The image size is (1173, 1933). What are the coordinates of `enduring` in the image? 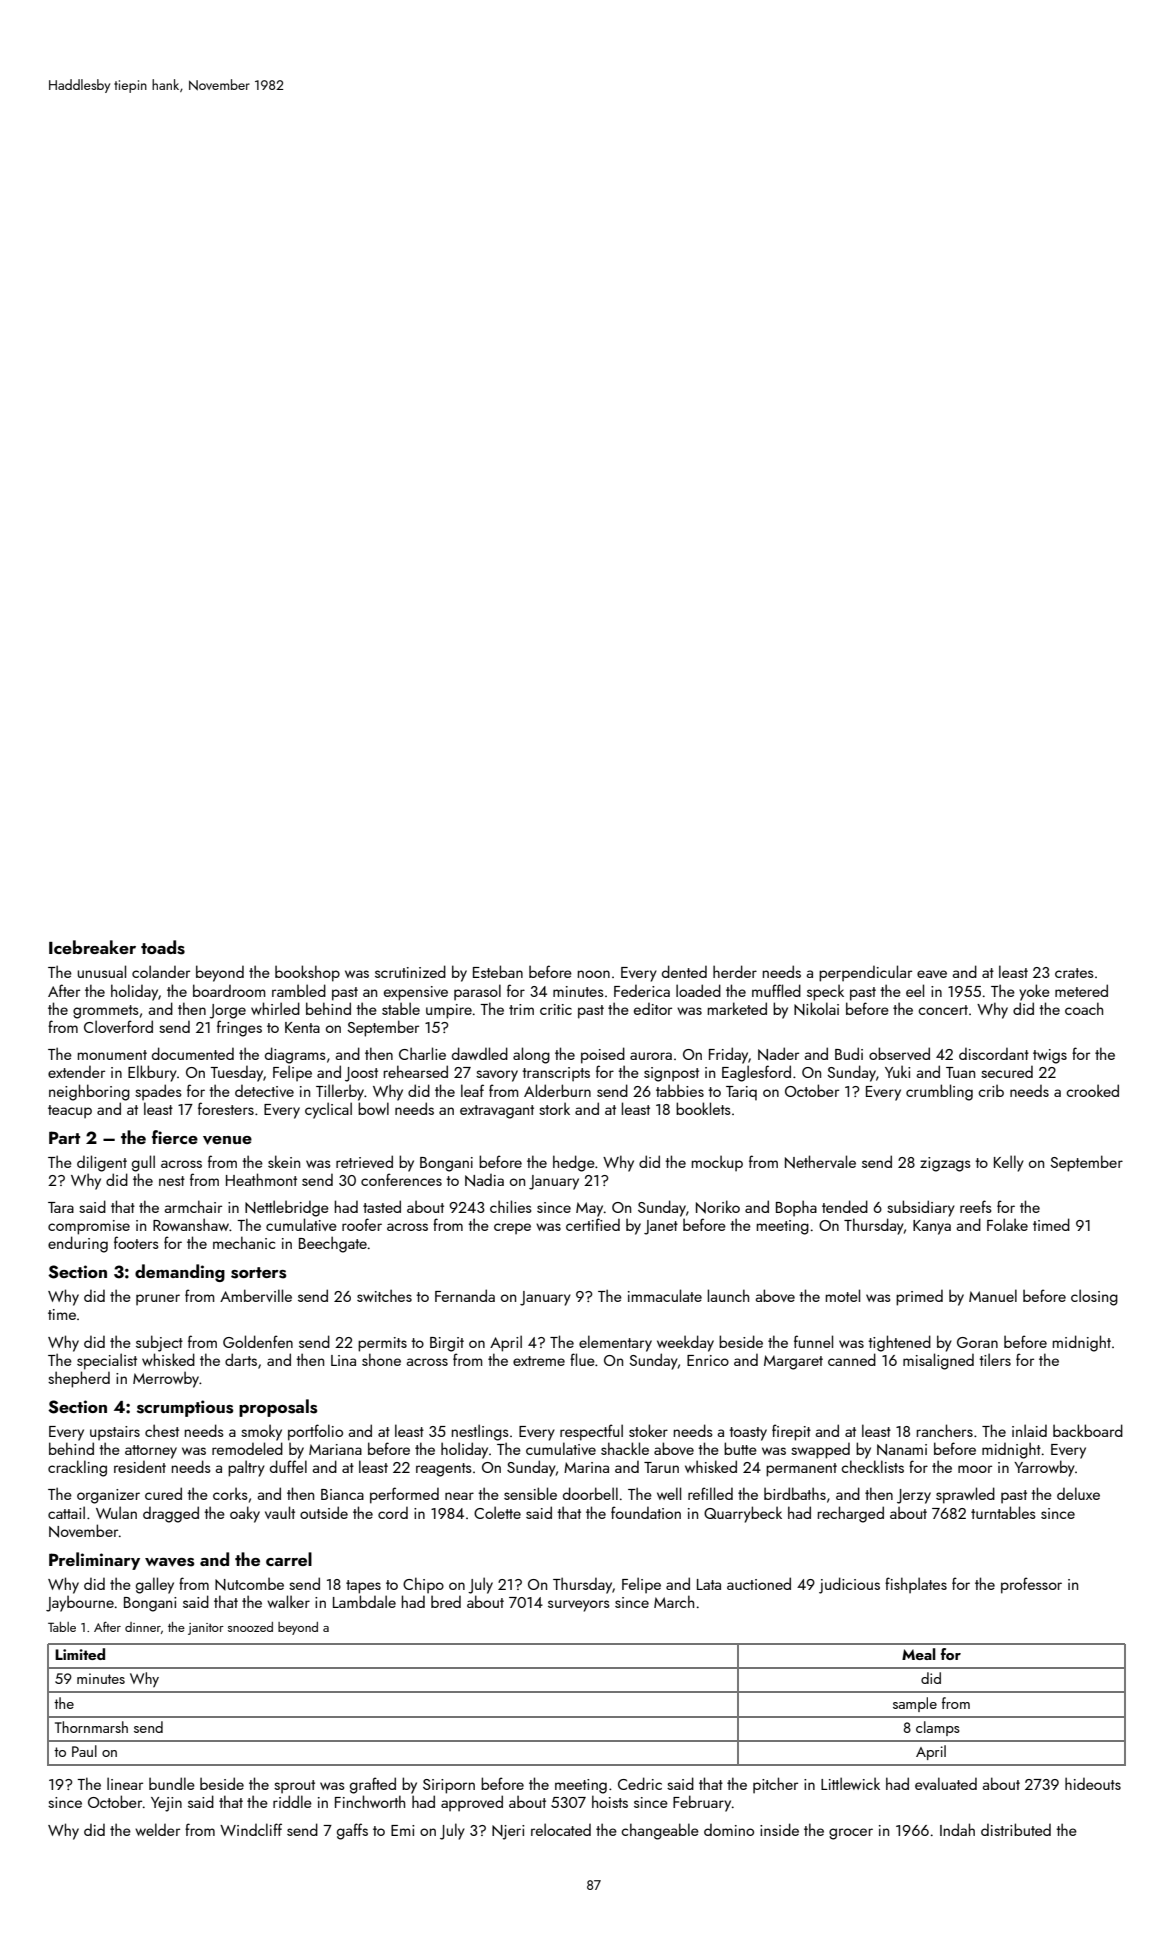 It's located at (78, 1244).
